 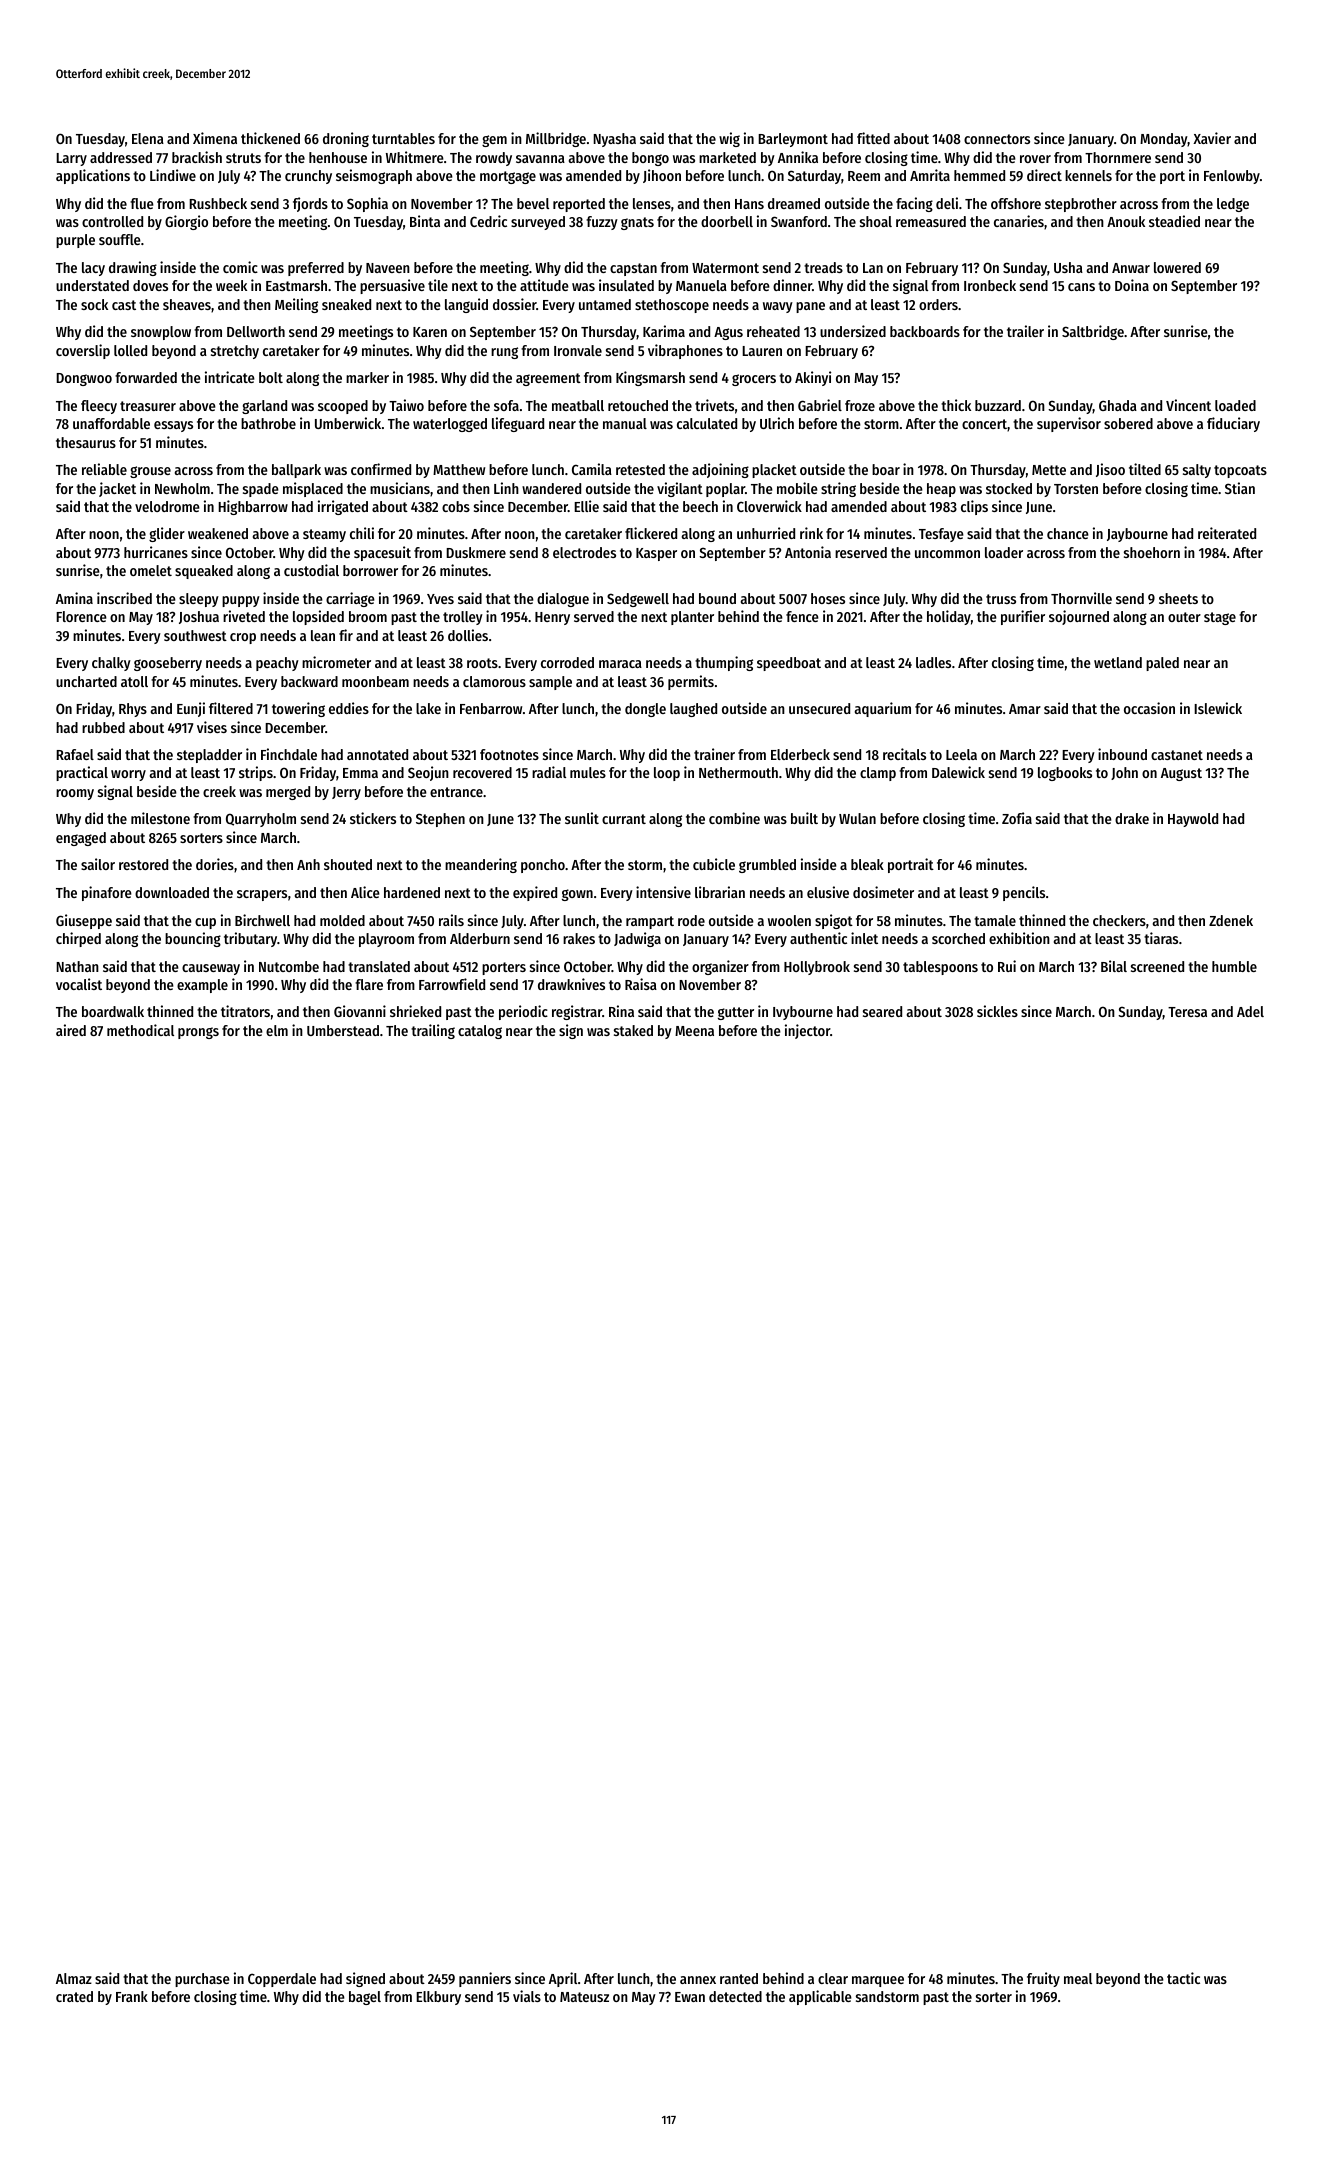 What do you see at coordinates (71, 1030) in the screenshot?
I see `aired` at bounding box center [71, 1030].
